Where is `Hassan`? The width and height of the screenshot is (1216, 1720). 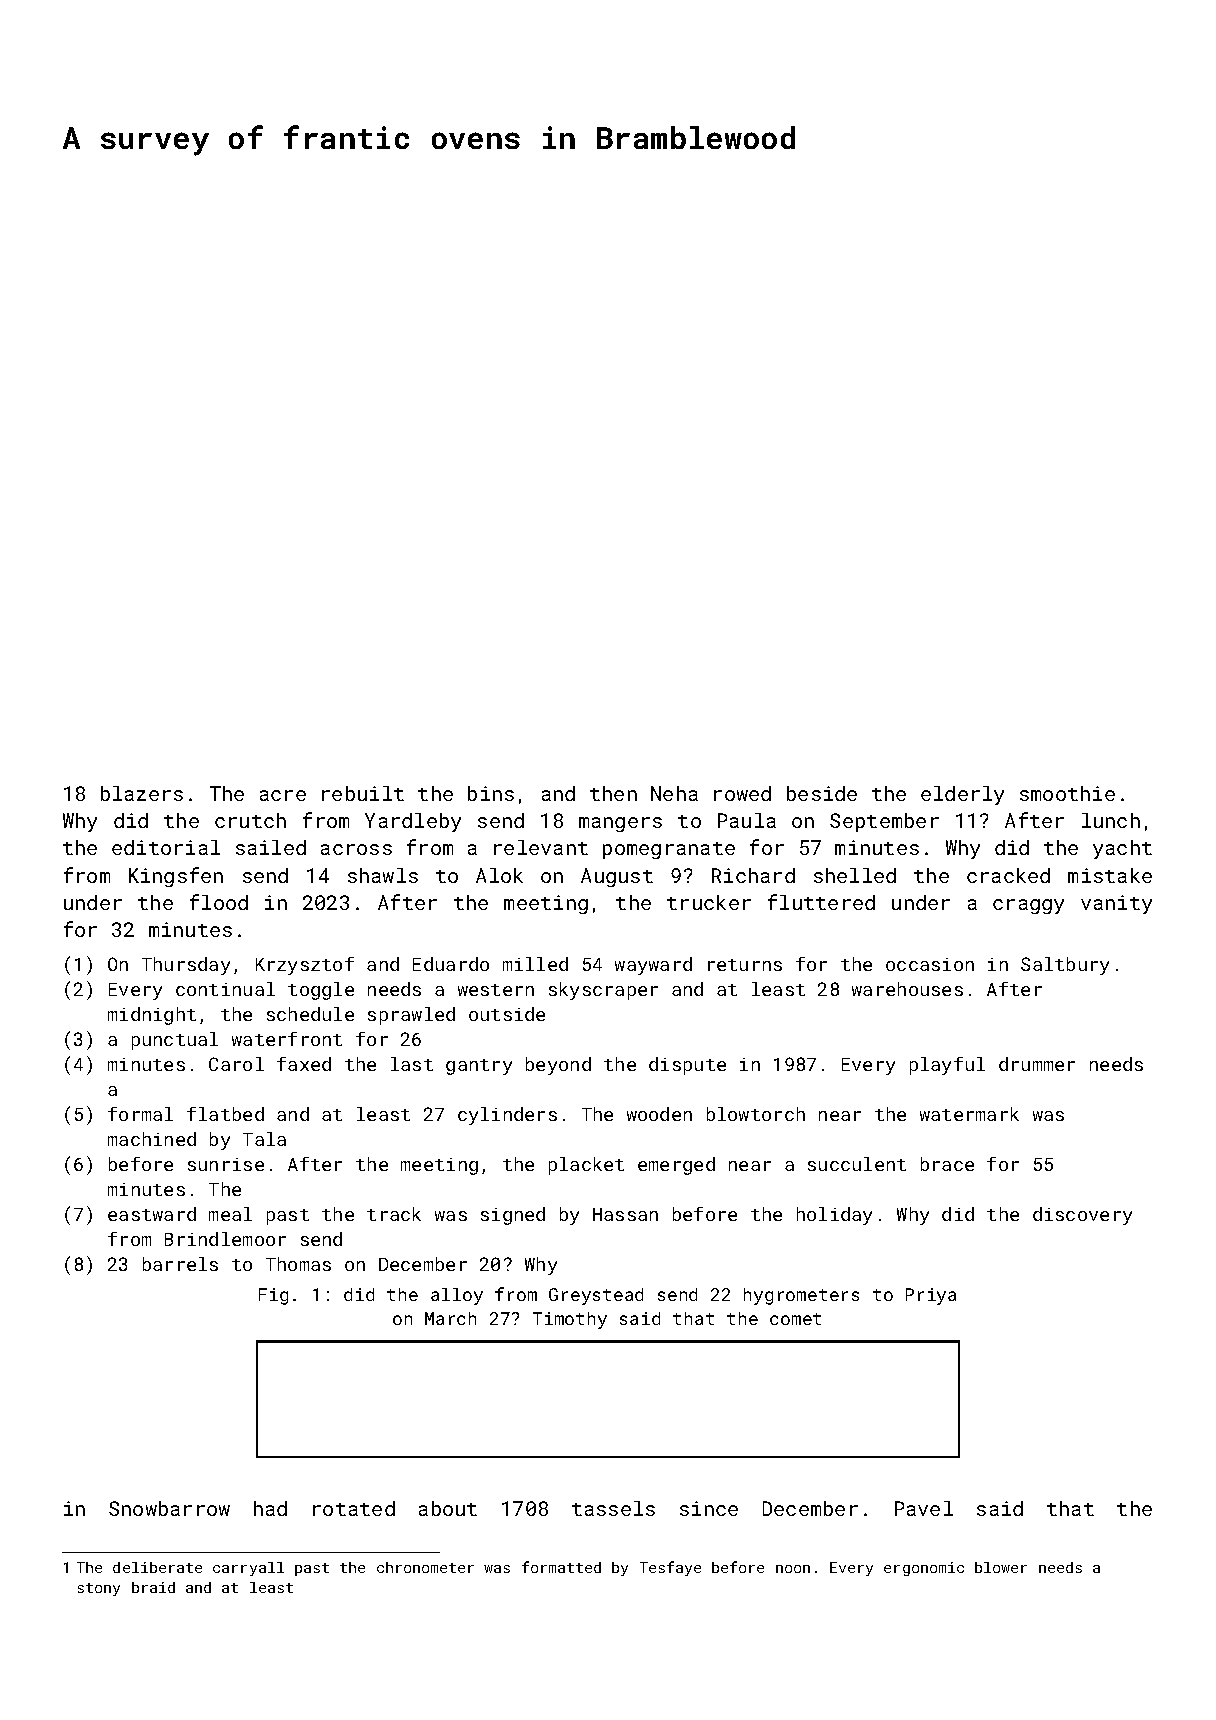
Hassan is located at coordinates (625, 1214).
